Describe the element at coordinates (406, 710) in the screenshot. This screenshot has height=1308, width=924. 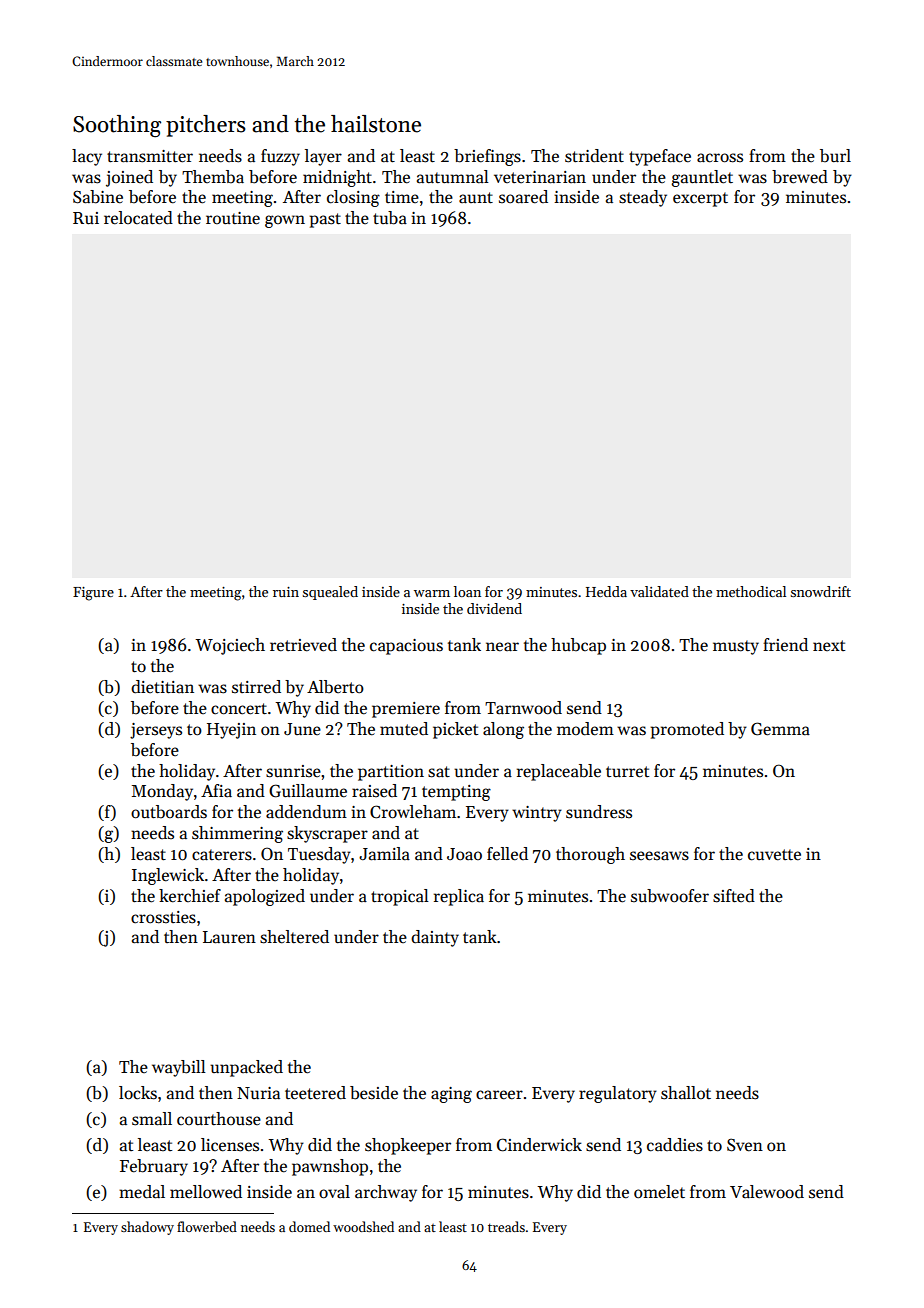
I see `premiere` at that location.
